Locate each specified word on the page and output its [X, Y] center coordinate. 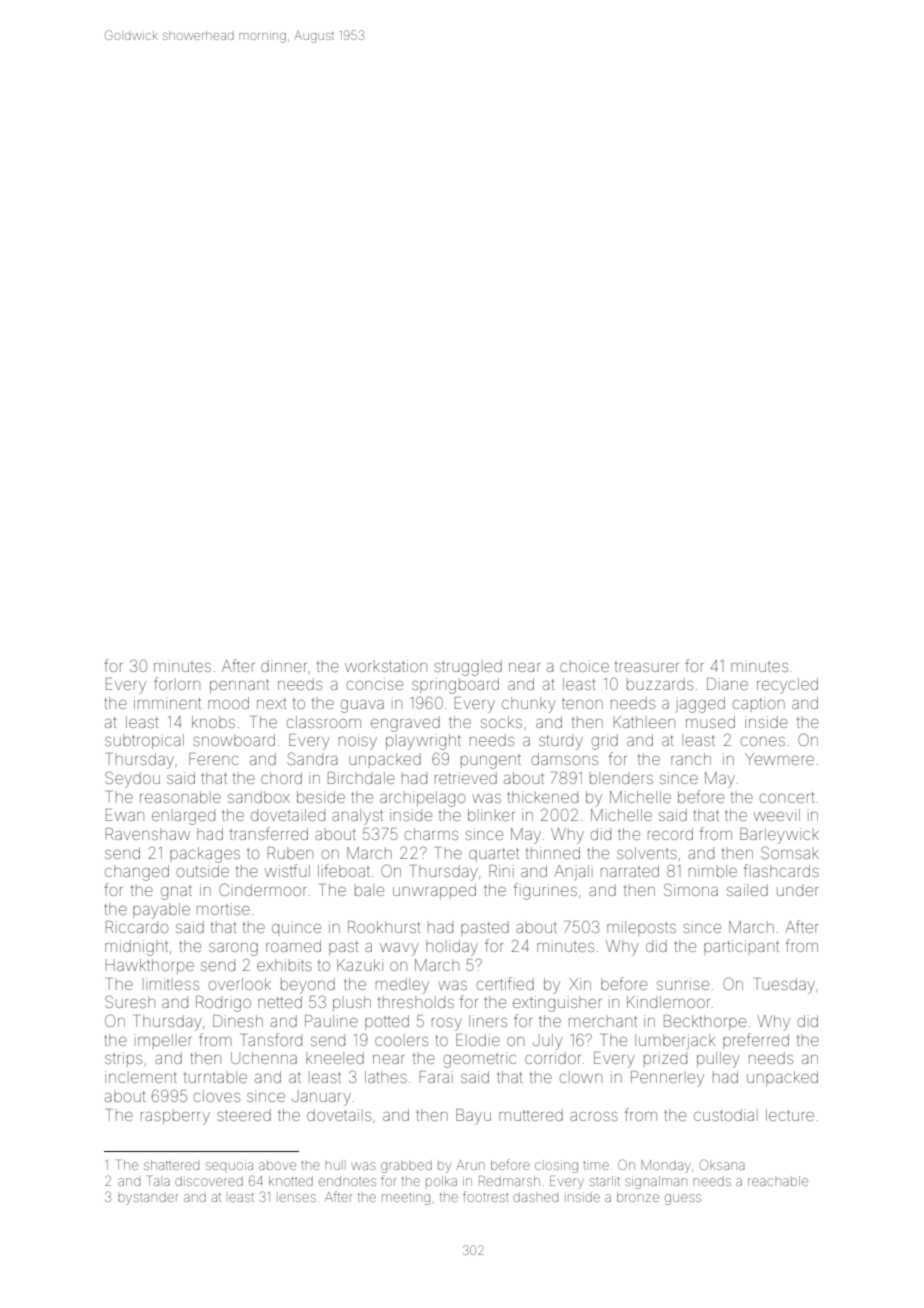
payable [161, 911]
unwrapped [434, 891]
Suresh [130, 1001]
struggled [468, 668]
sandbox [259, 797]
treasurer [647, 667]
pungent [491, 762]
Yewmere [779, 759]
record [670, 834]
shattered [171, 1165]
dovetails [339, 1115]
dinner [284, 666]
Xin [580, 984]
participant [741, 947]
